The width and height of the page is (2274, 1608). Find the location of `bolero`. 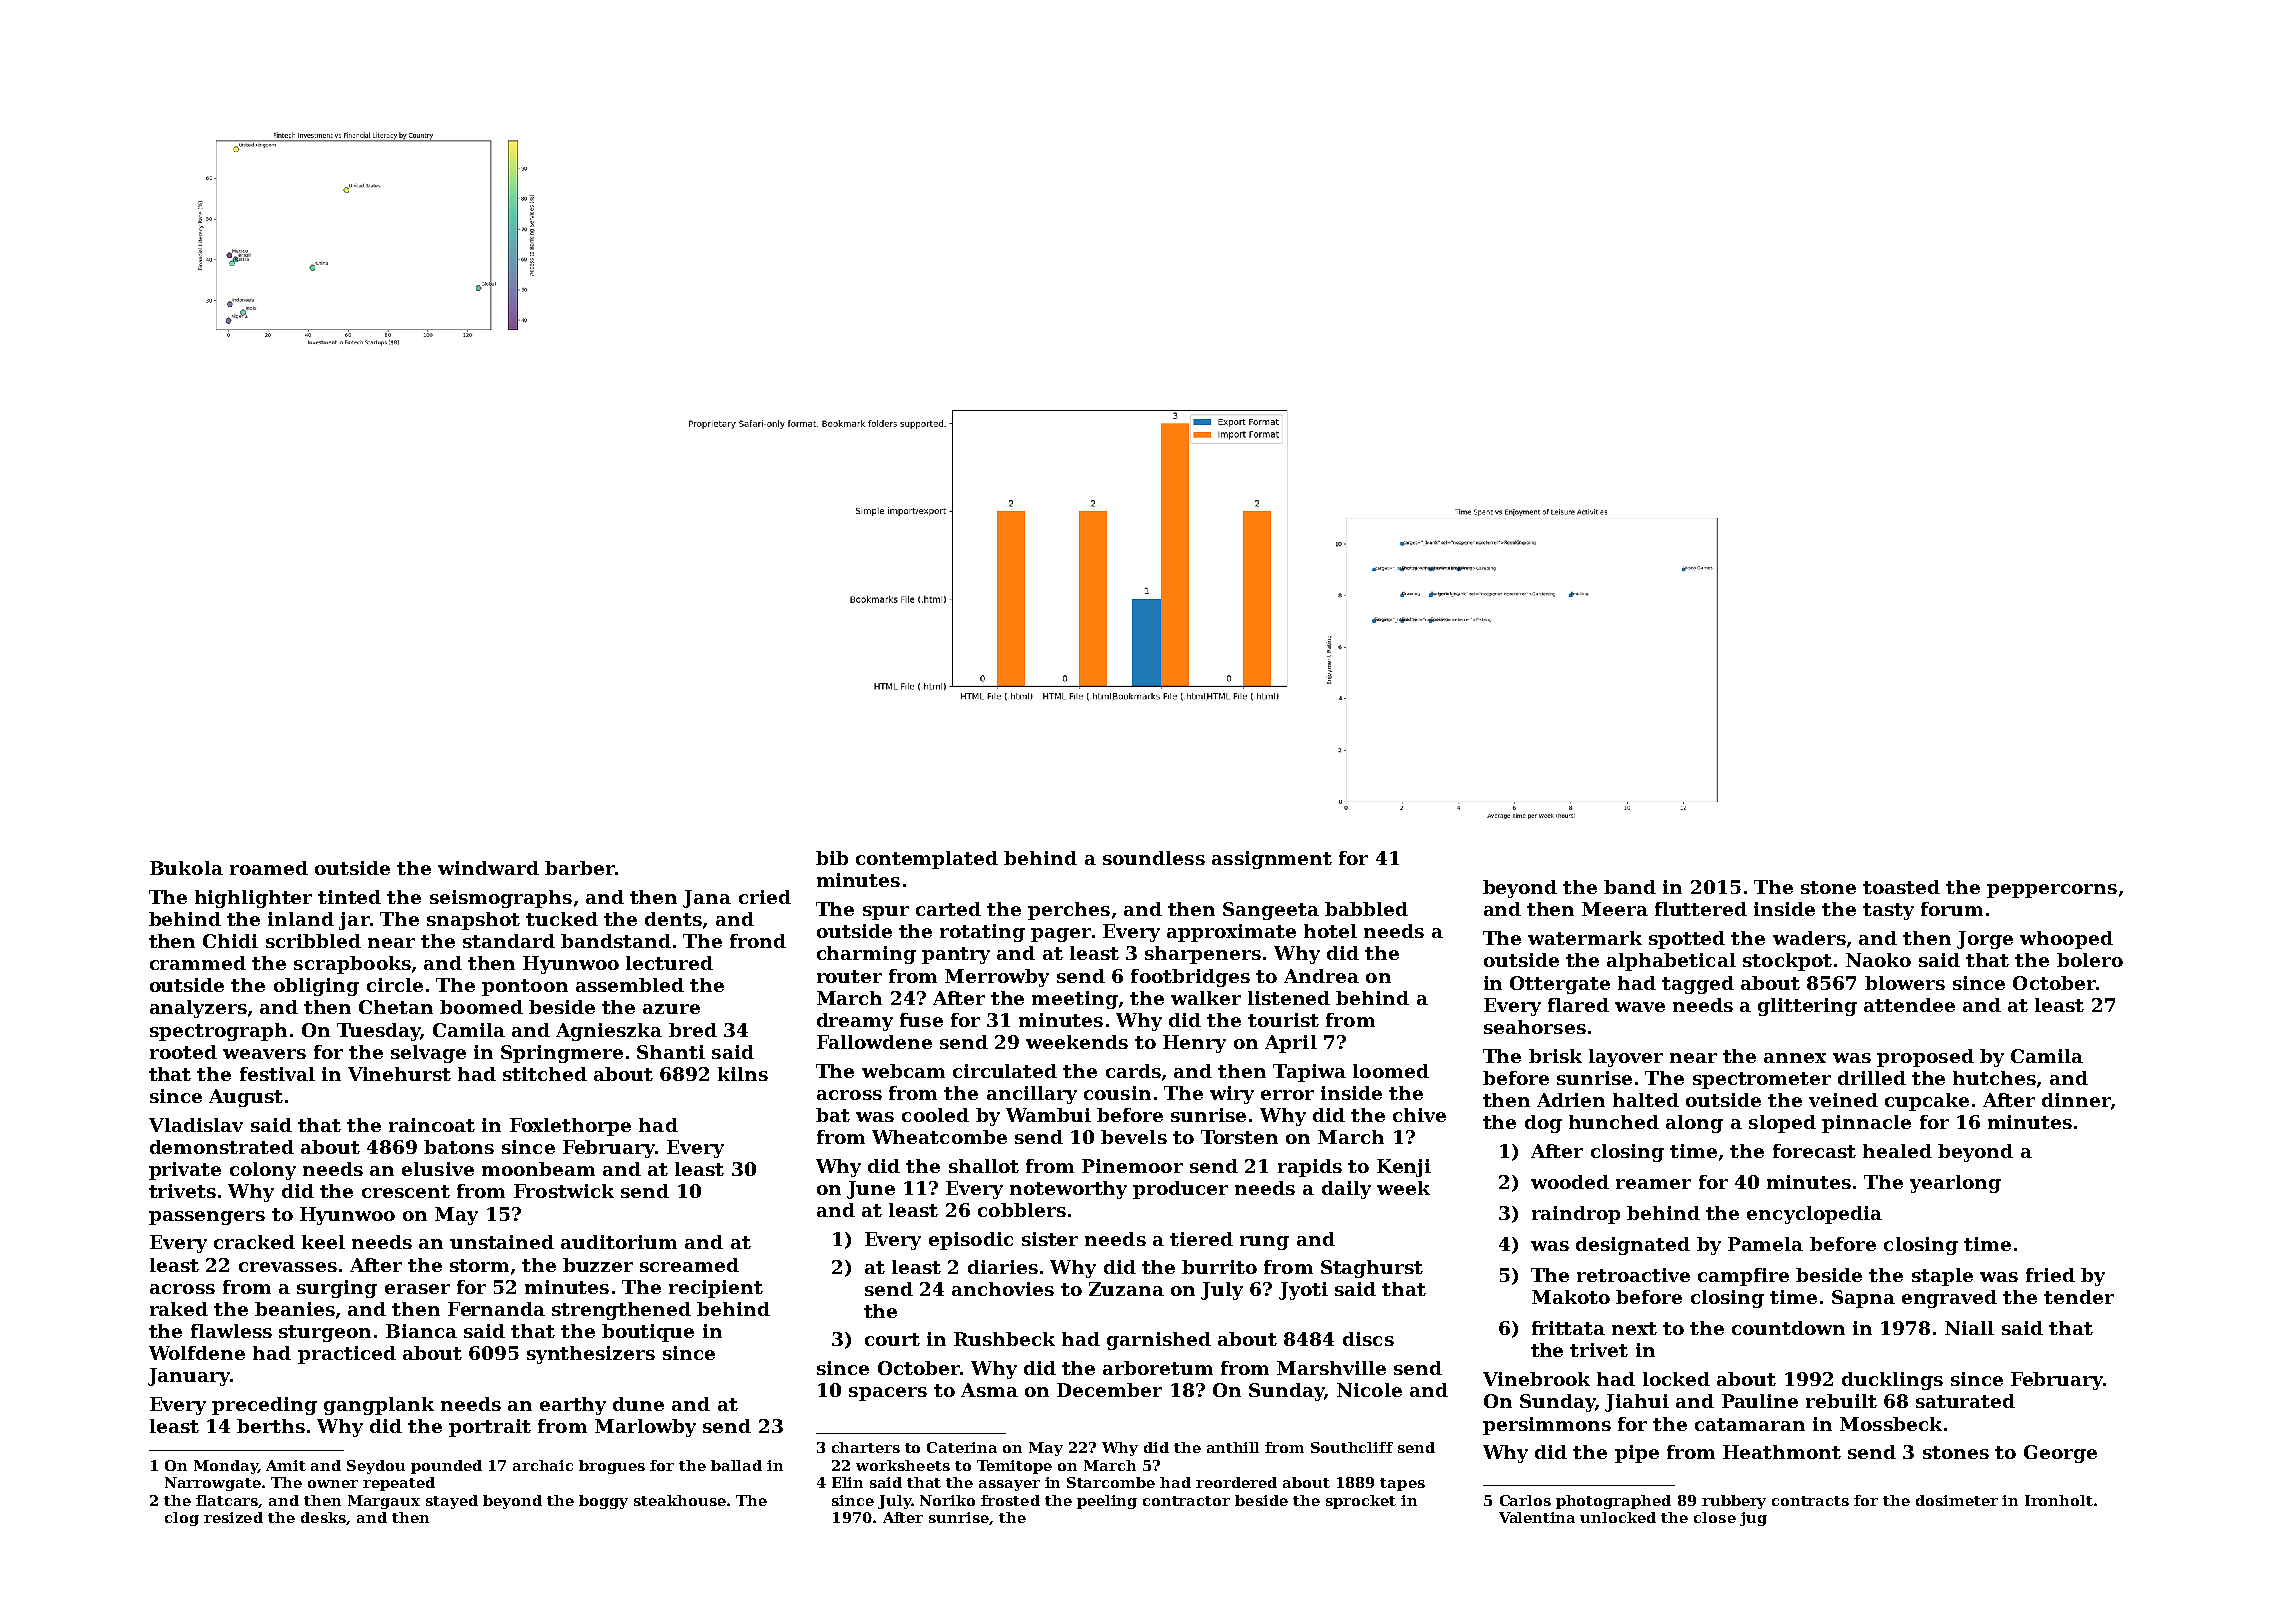

bolero is located at coordinates (2090, 960).
